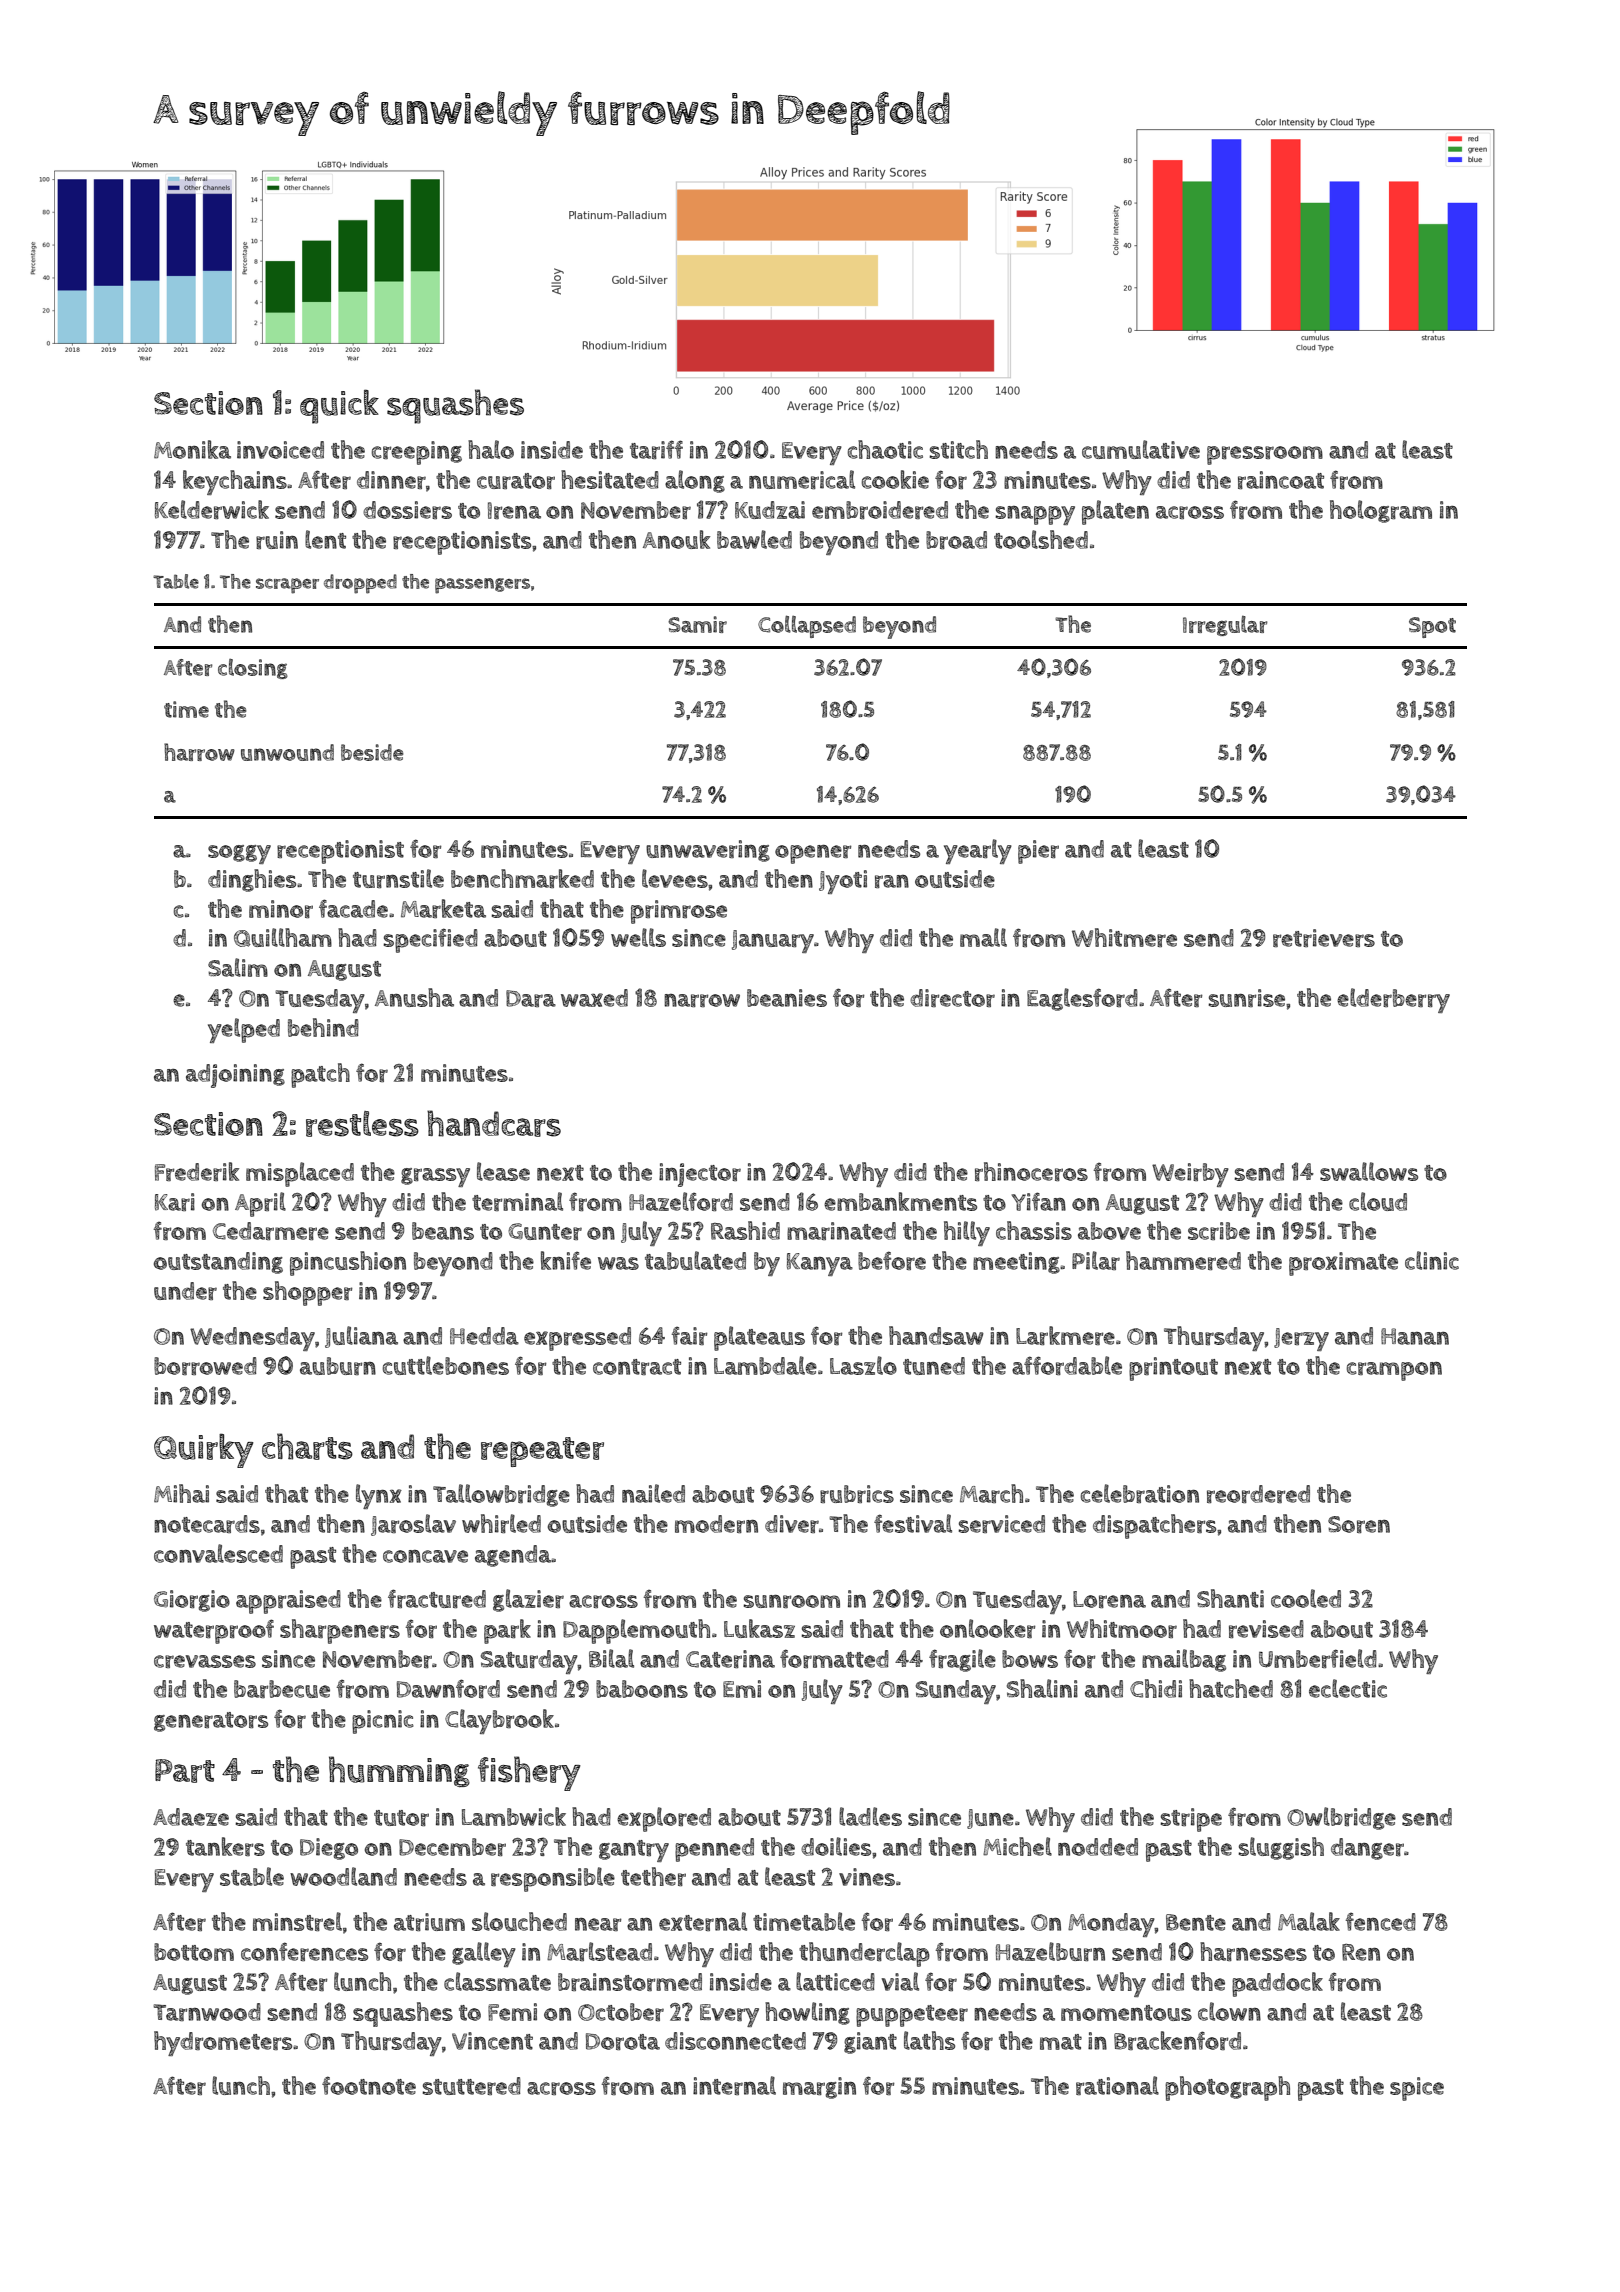  I want to click on notecards, so click(207, 1524).
